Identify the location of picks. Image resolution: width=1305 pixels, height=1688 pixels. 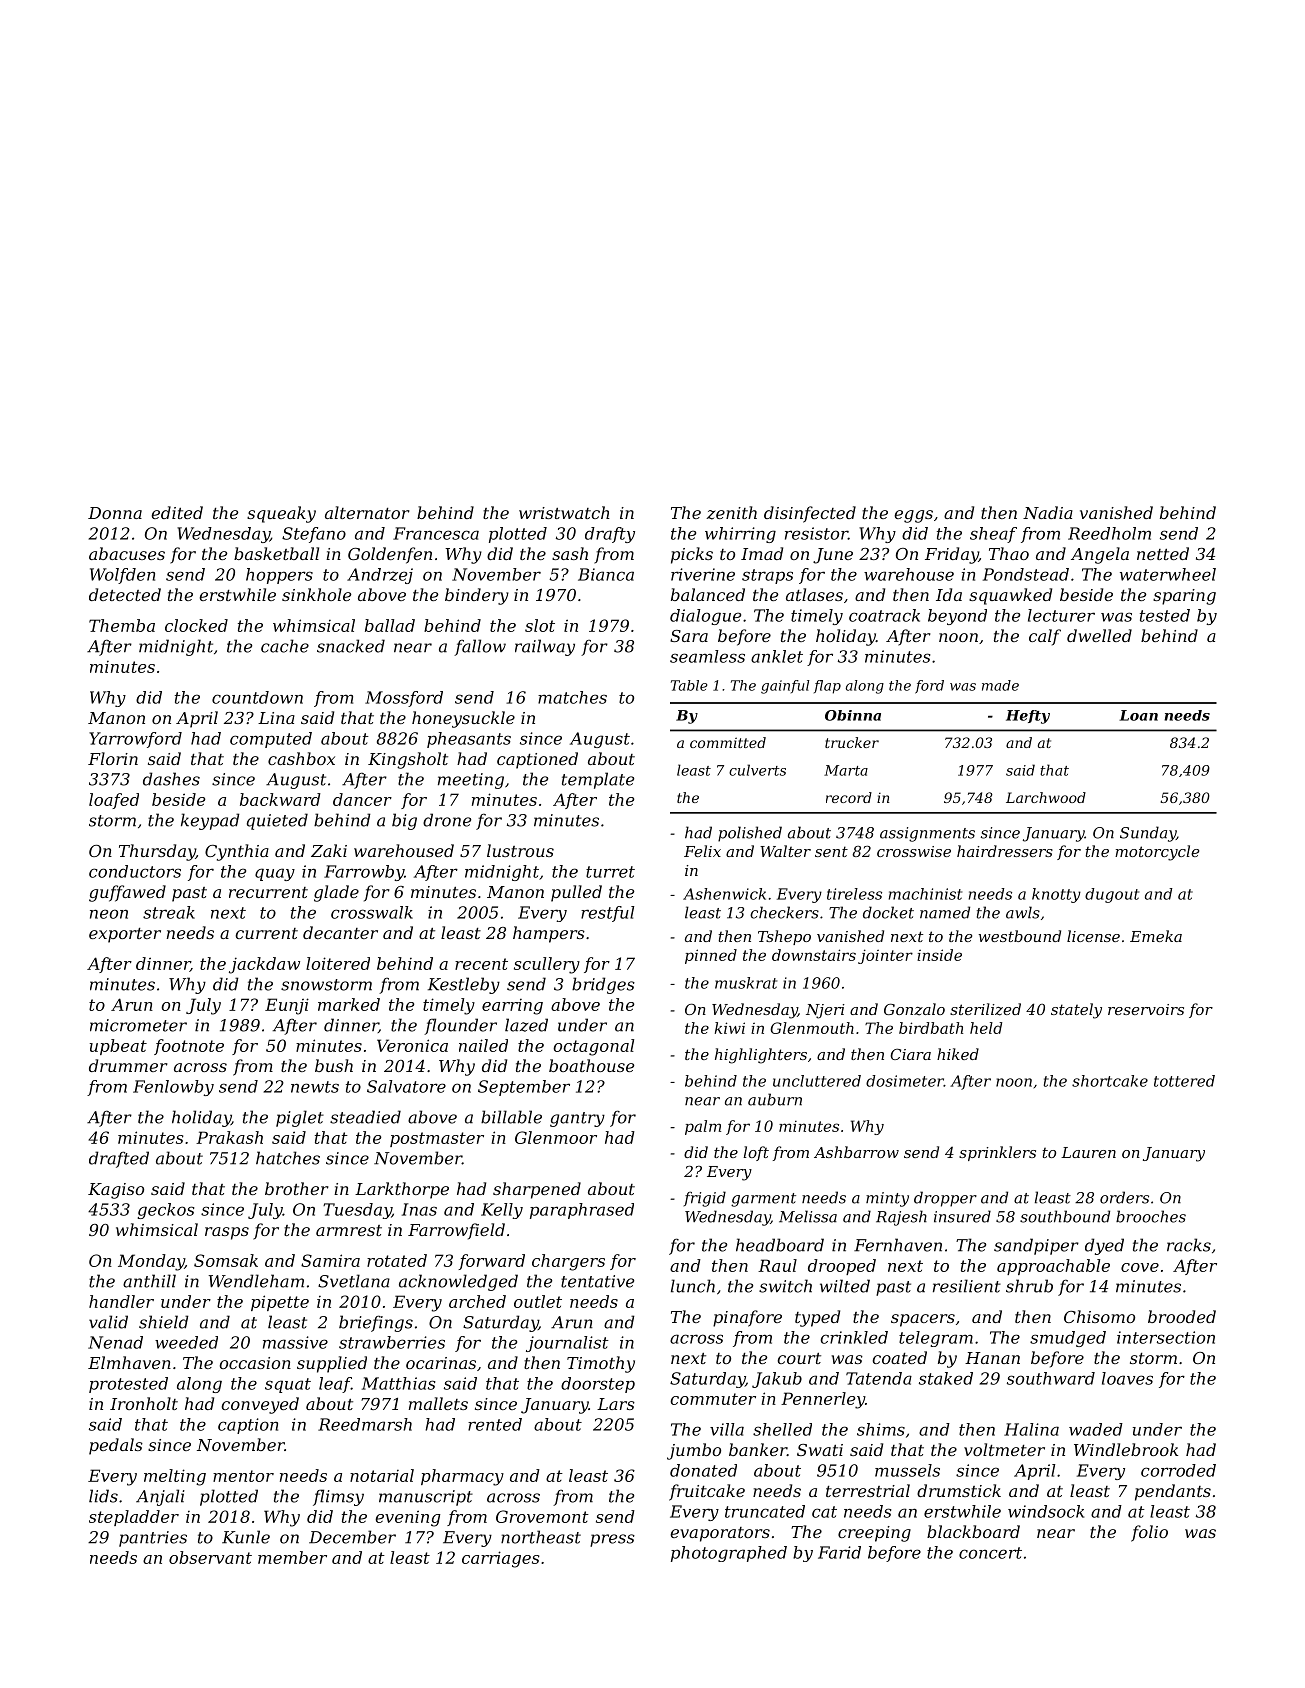
(692, 555).
